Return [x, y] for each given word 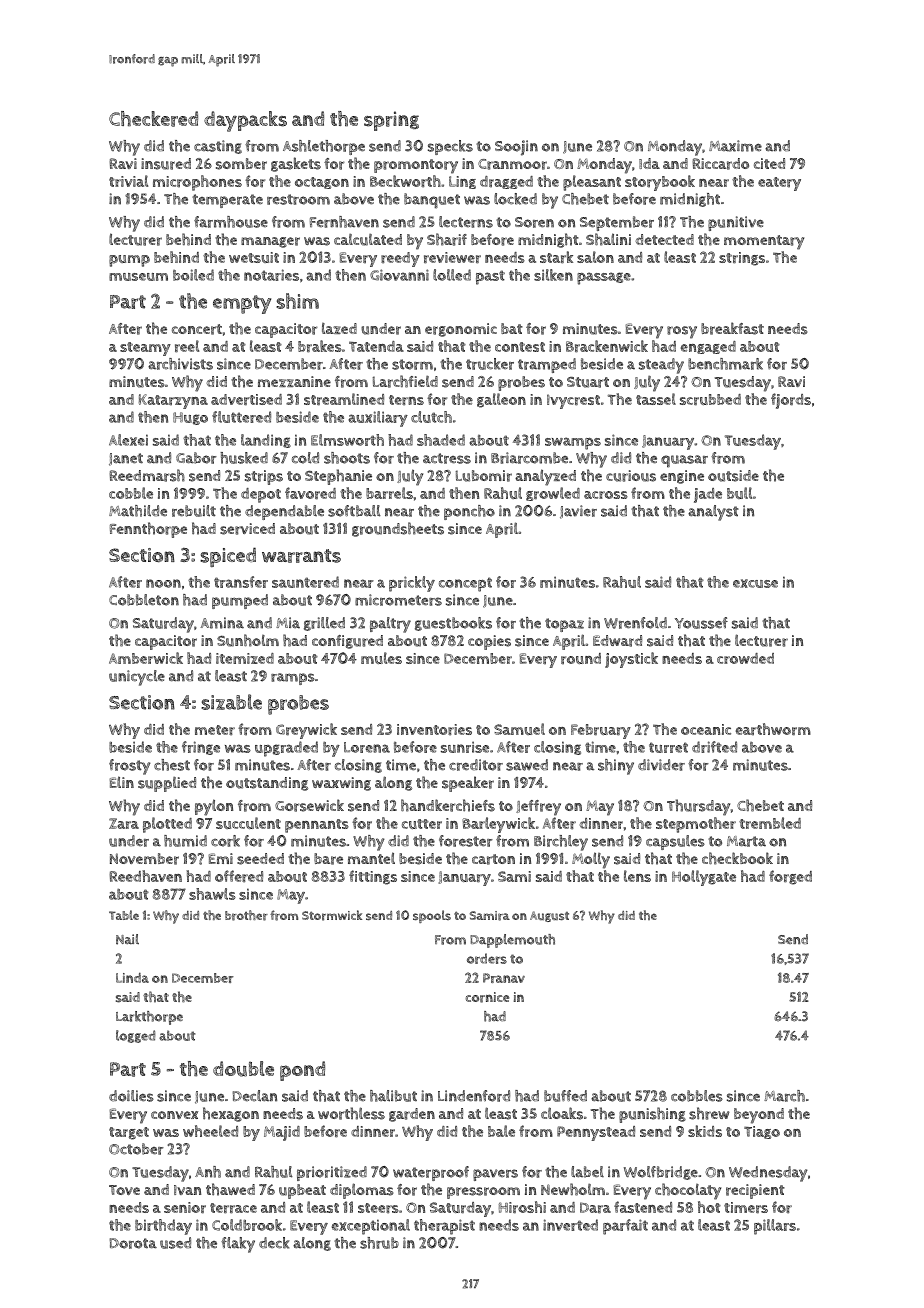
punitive [736, 223]
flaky [238, 1245]
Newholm [573, 1189]
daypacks [245, 121]
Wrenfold [635, 623]
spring [391, 121]
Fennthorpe [148, 530]
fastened [643, 1207]
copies [489, 642]
